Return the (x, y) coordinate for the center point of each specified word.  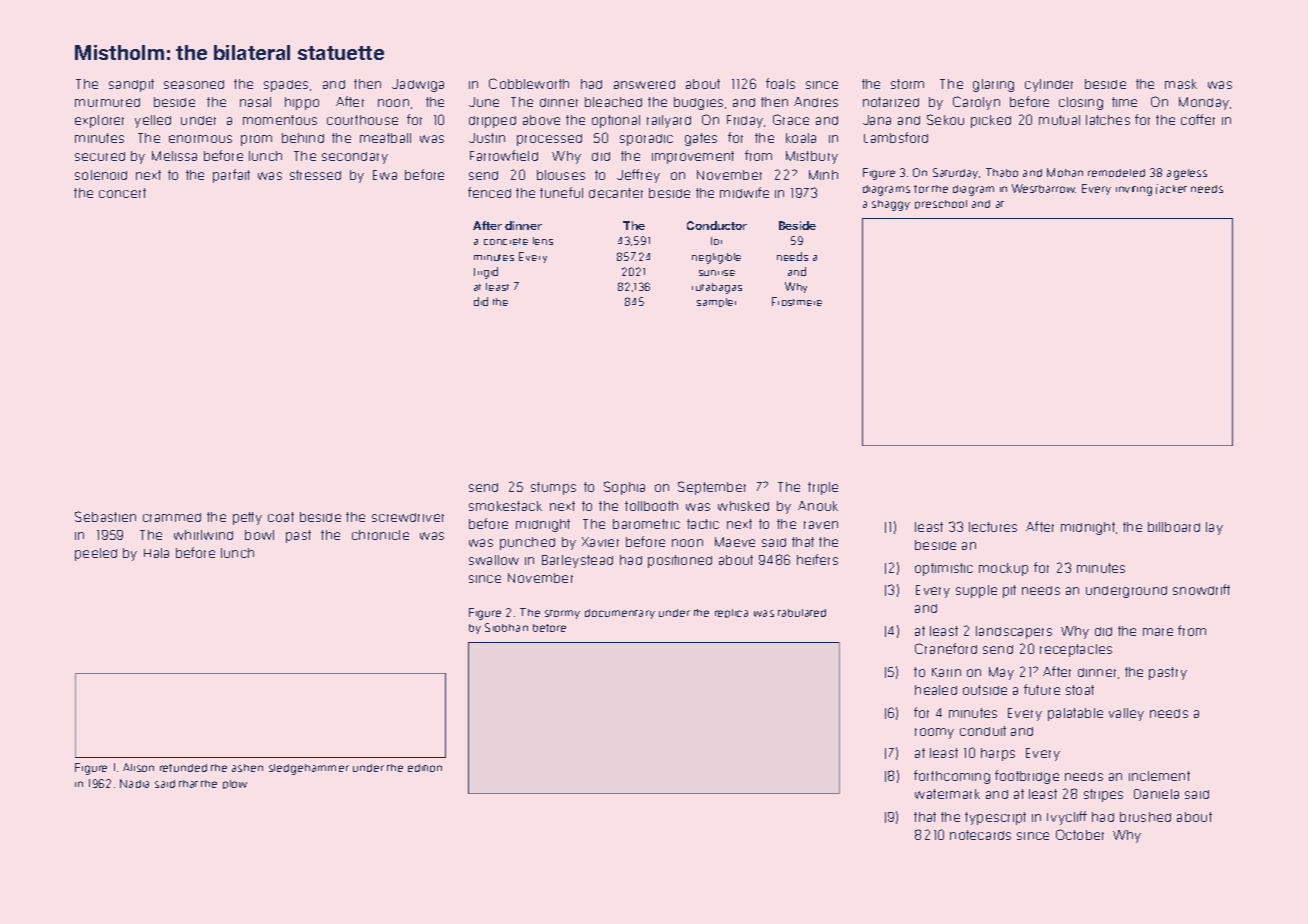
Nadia (134, 783)
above (541, 120)
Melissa (174, 156)
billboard (1174, 527)
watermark (947, 794)
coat (281, 517)
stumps (553, 488)
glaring (993, 85)
